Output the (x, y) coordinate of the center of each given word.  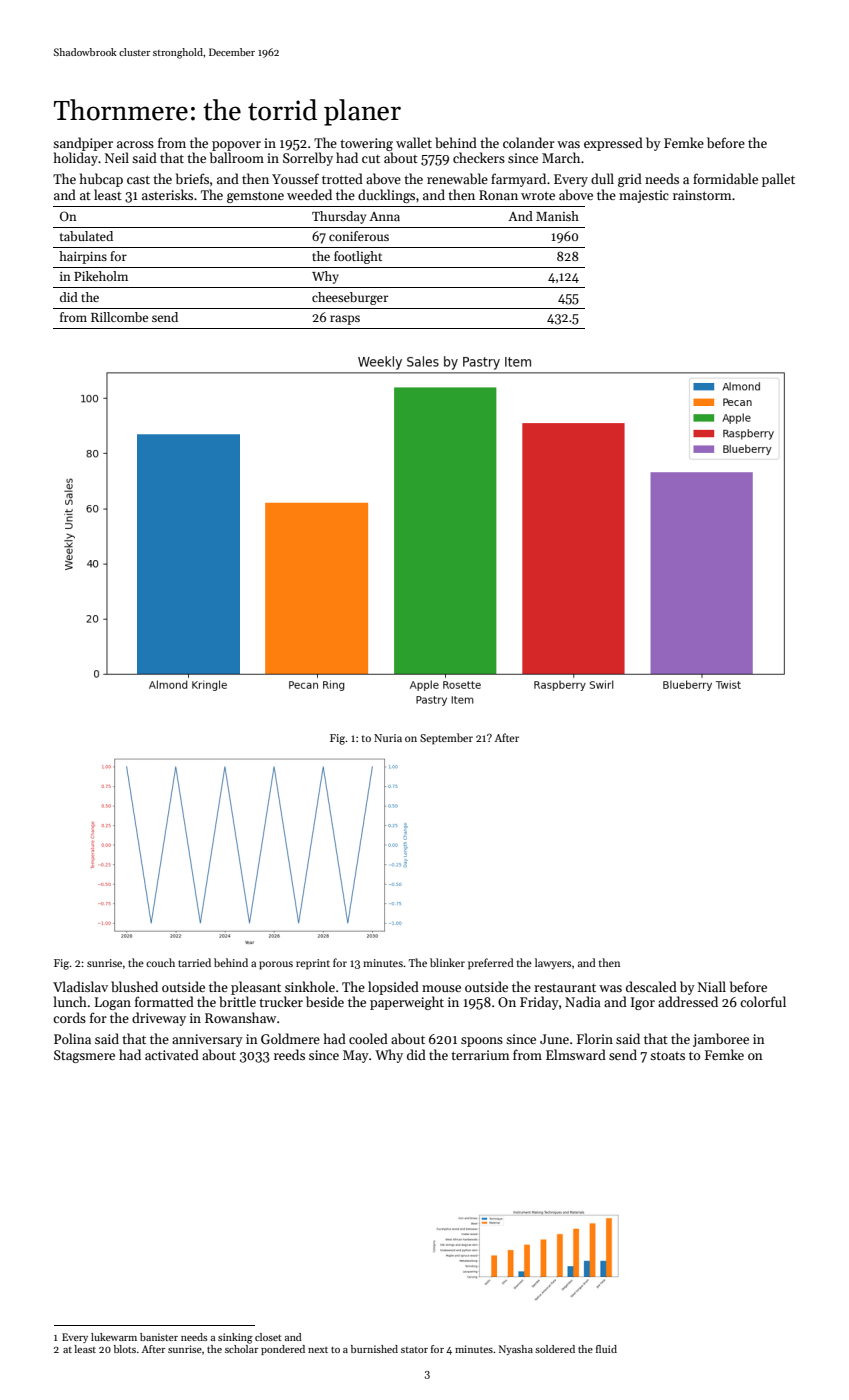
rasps (345, 320)
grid (630, 180)
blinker (447, 962)
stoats (667, 1055)
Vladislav (80, 986)
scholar (241, 1349)
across (135, 144)
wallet (414, 142)
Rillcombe (119, 317)
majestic (644, 196)
